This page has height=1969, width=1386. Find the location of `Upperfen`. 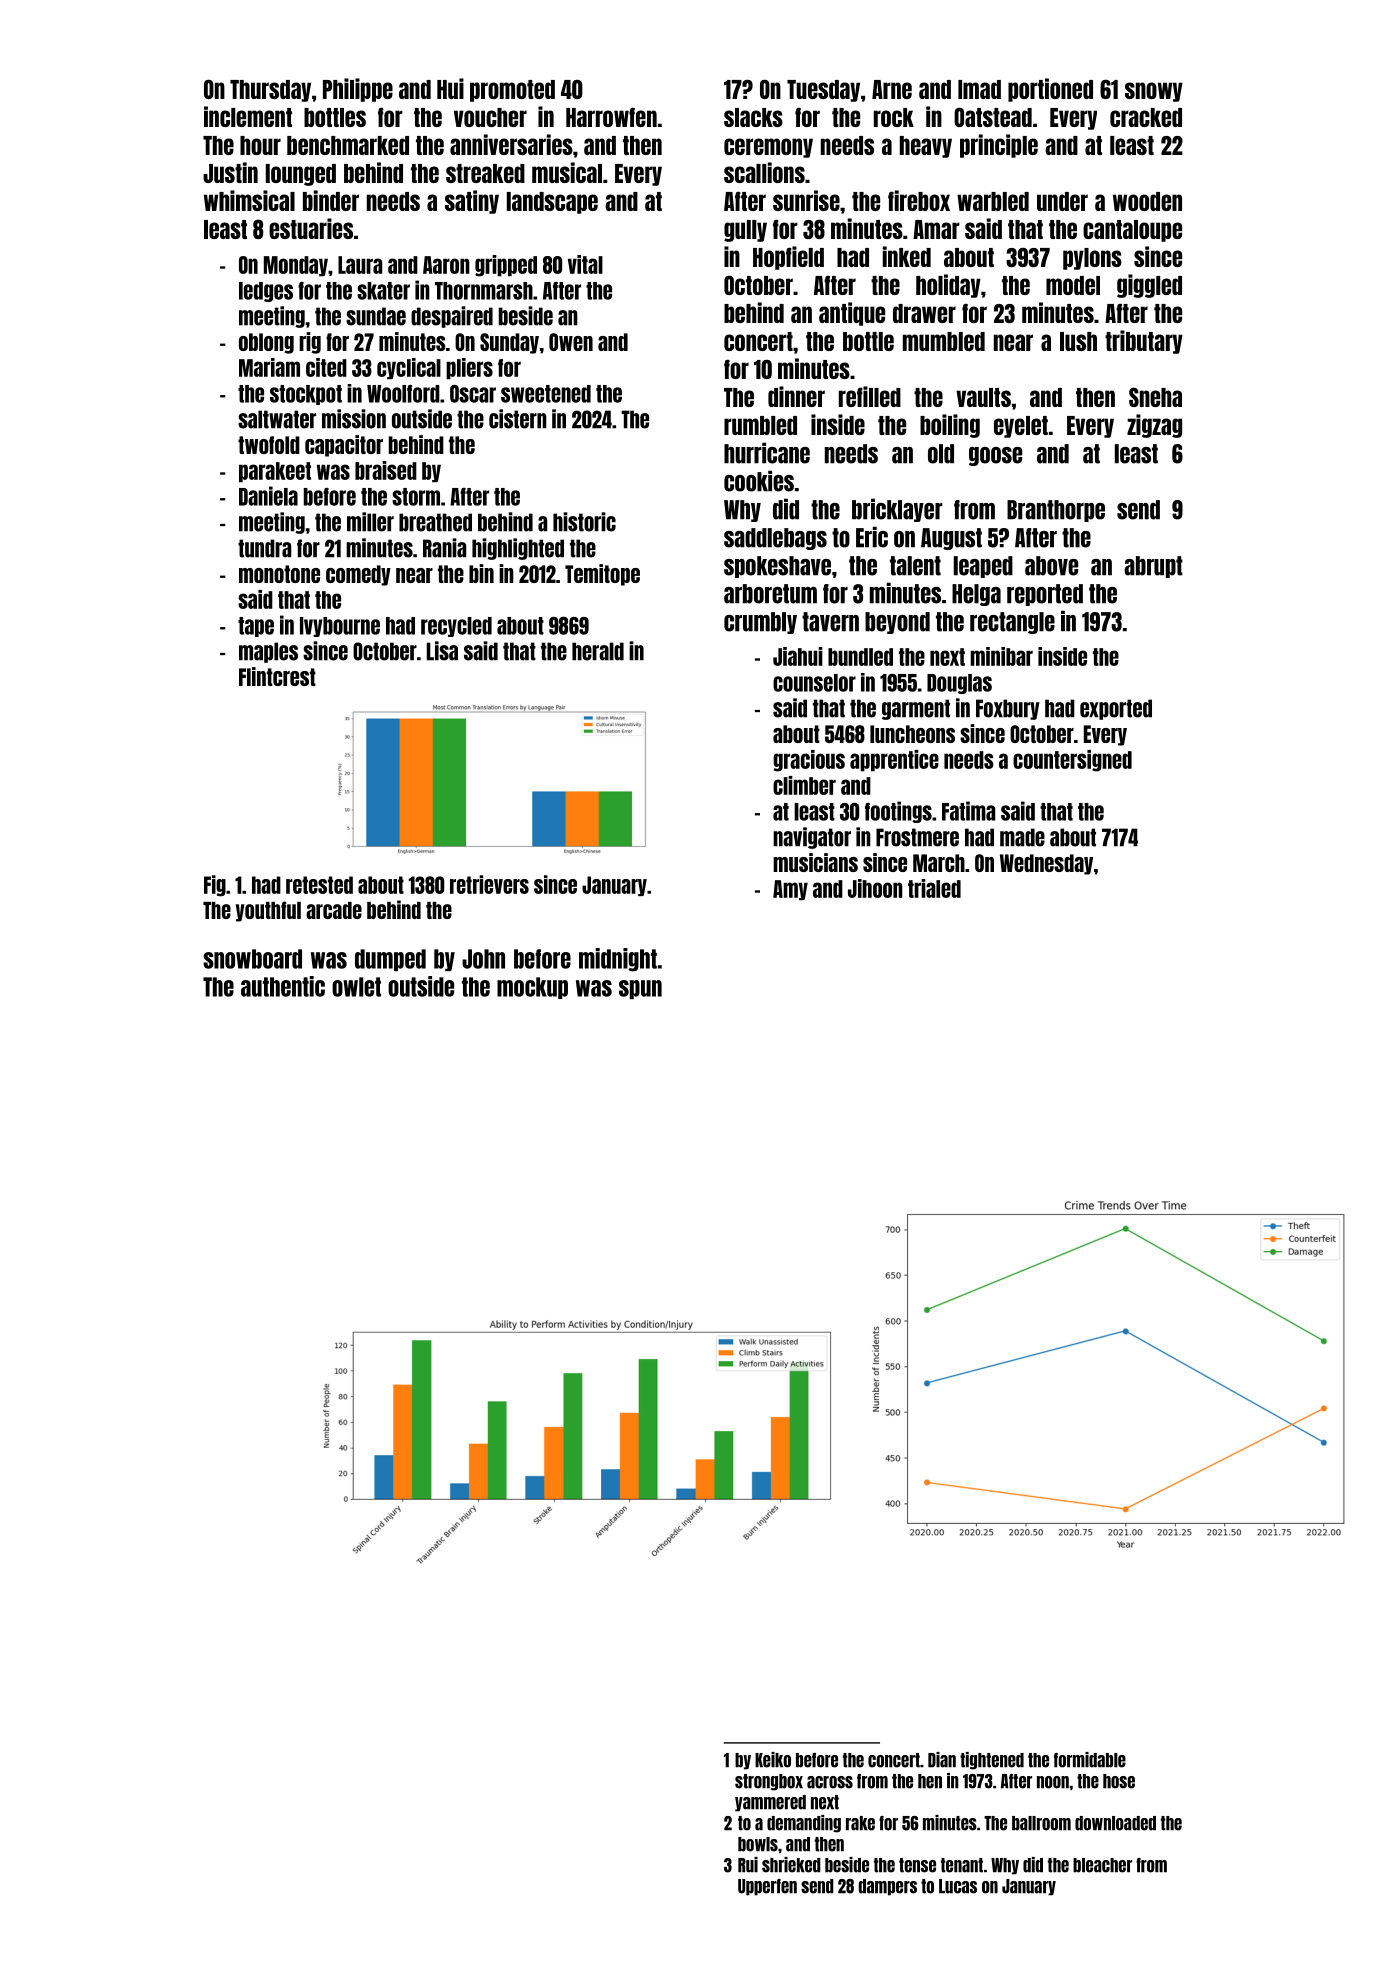

Upperfen is located at coordinates (767, 1887).
